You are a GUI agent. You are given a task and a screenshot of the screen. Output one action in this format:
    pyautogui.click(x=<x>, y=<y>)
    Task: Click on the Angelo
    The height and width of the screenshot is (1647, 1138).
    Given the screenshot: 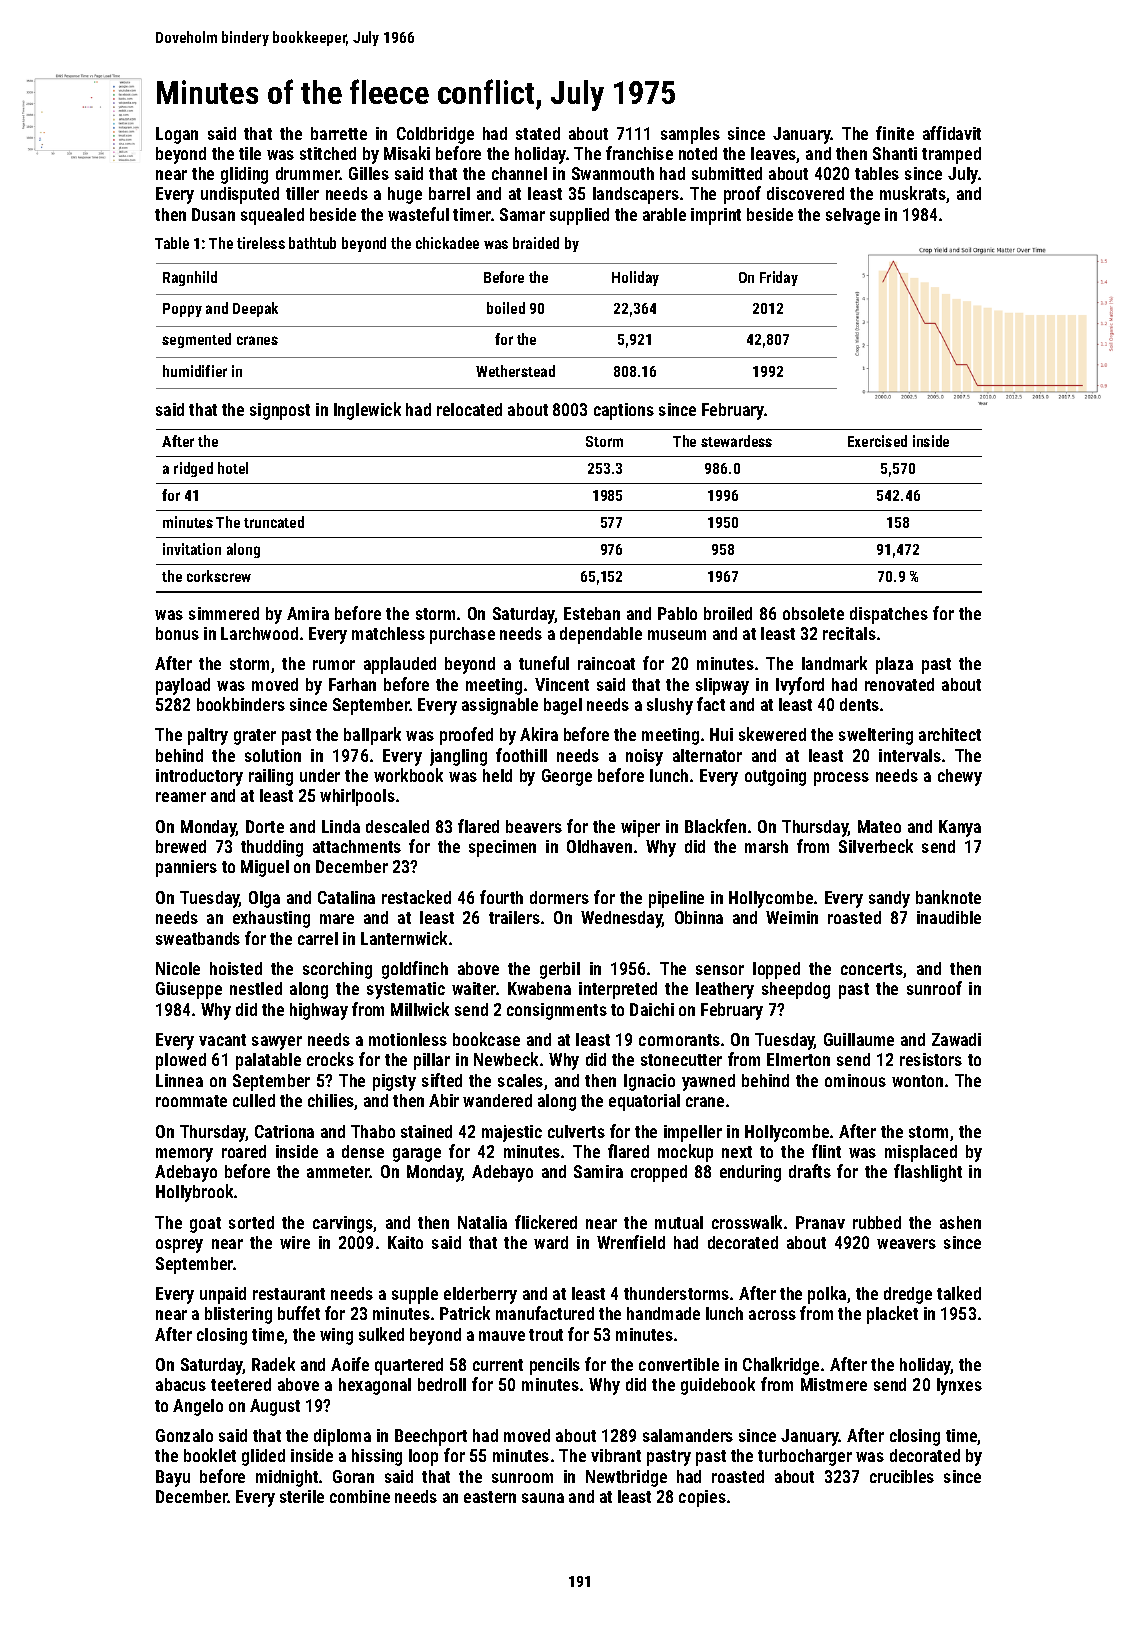 What is the action you would take?
    pyautogui.click(x=198, y=1407)
